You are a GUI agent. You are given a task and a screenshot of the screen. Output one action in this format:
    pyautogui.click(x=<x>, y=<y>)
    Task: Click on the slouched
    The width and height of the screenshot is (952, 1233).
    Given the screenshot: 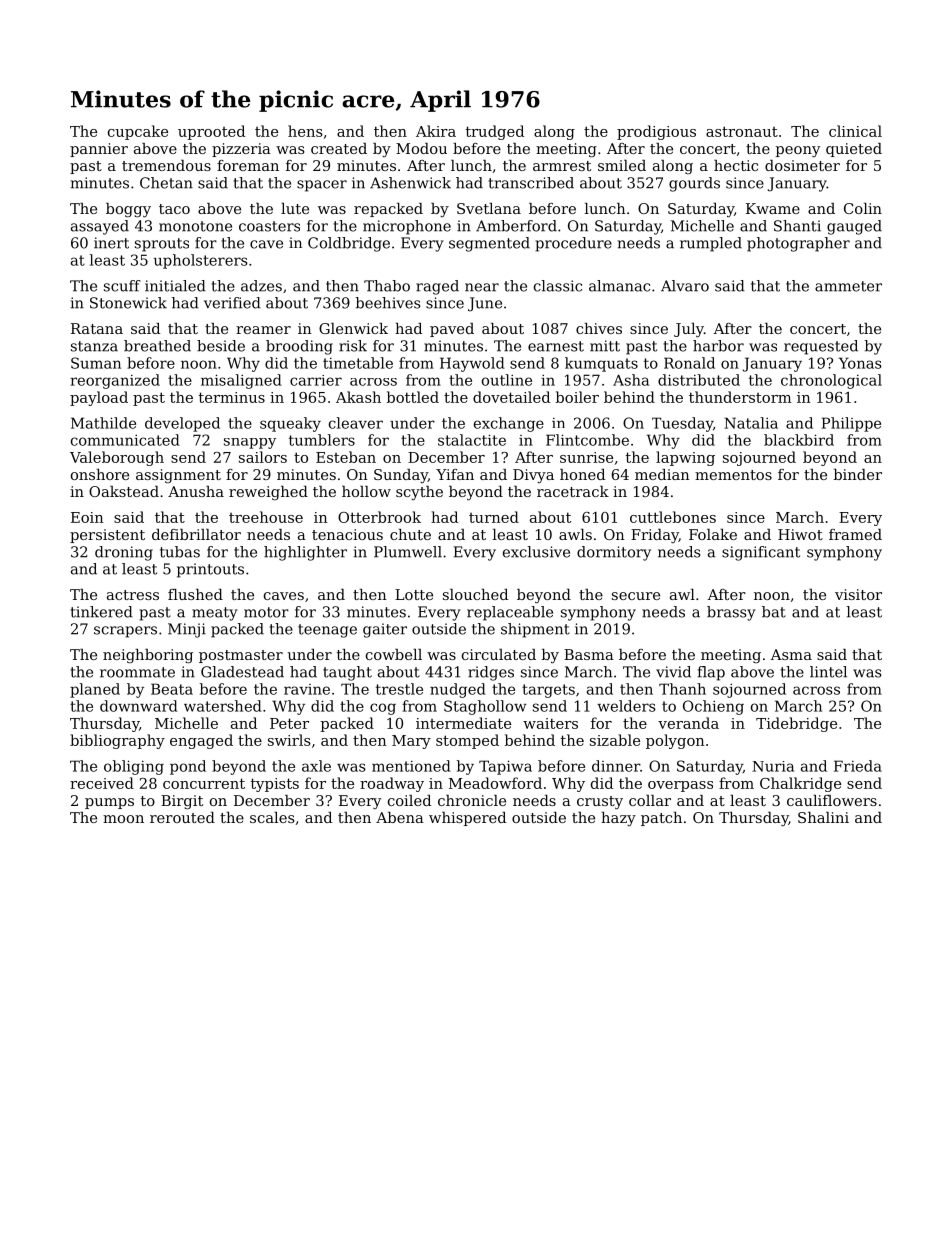 What is the action you would take?
    pyautogui.click(x=475, y=594)
